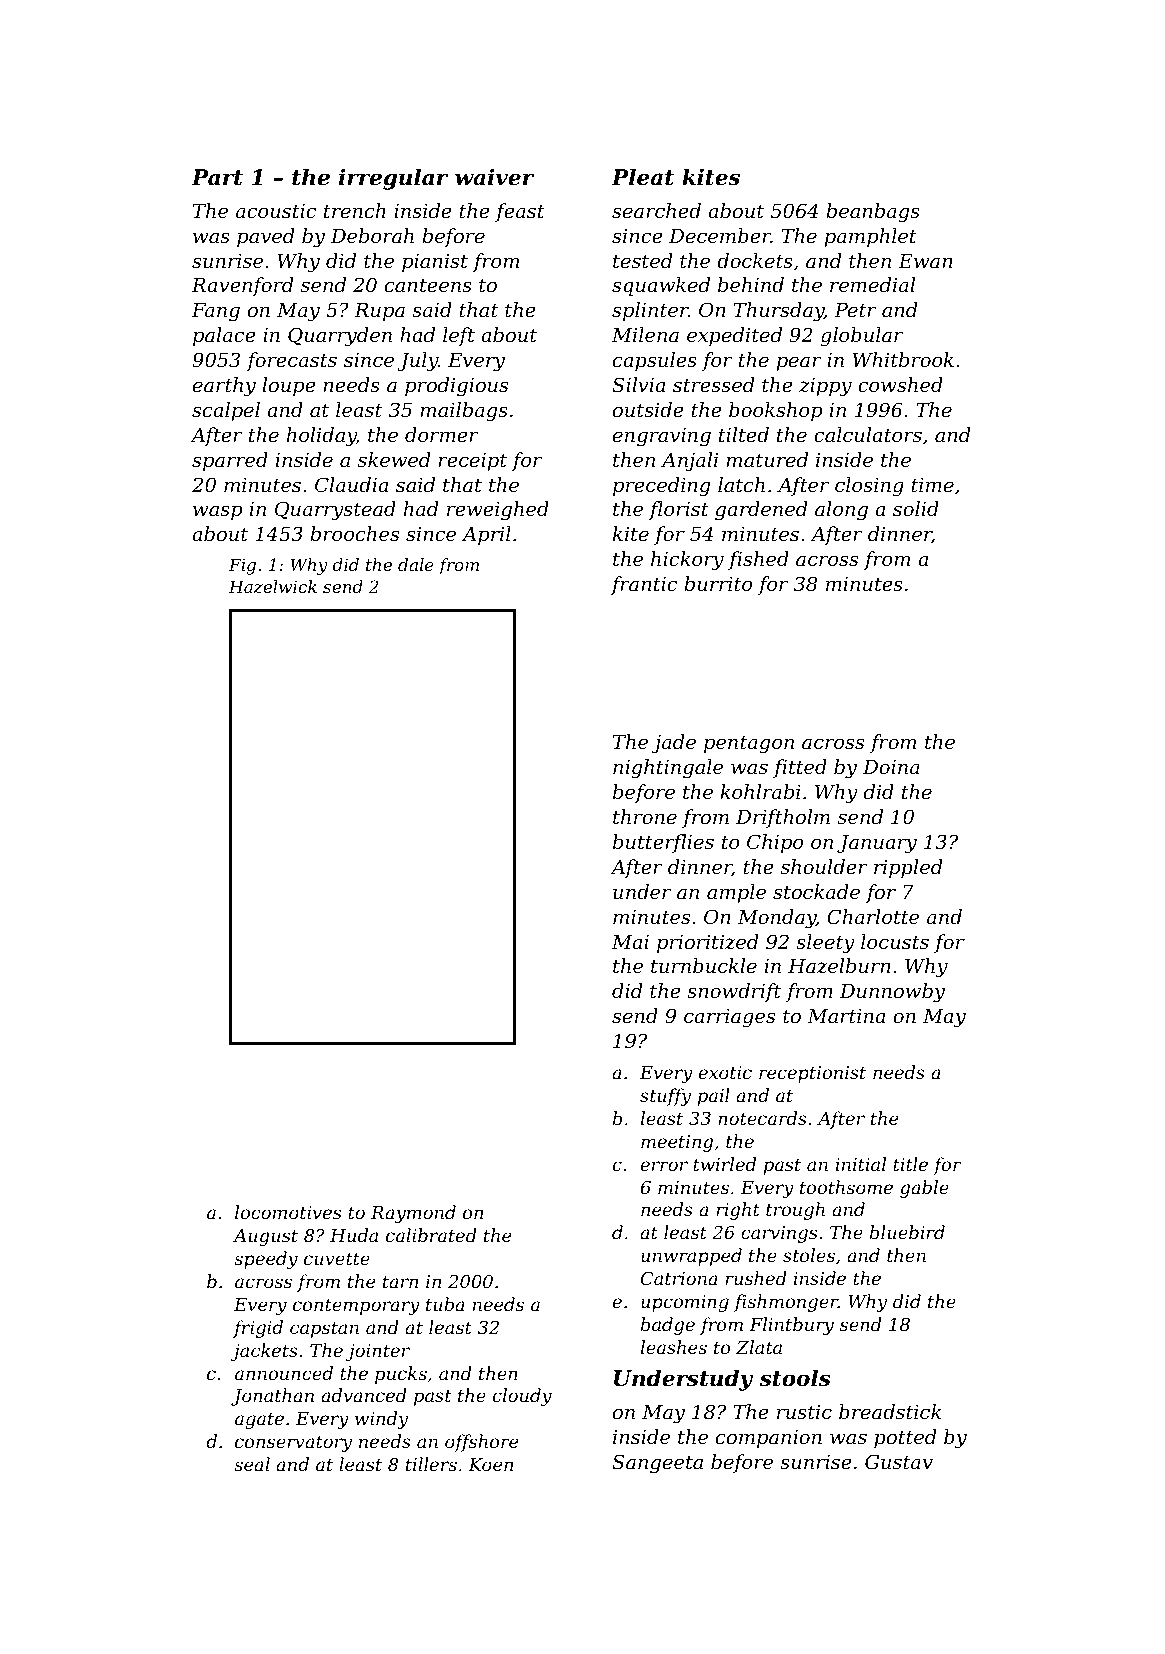  I want to click on searched, so click(656, 210).
